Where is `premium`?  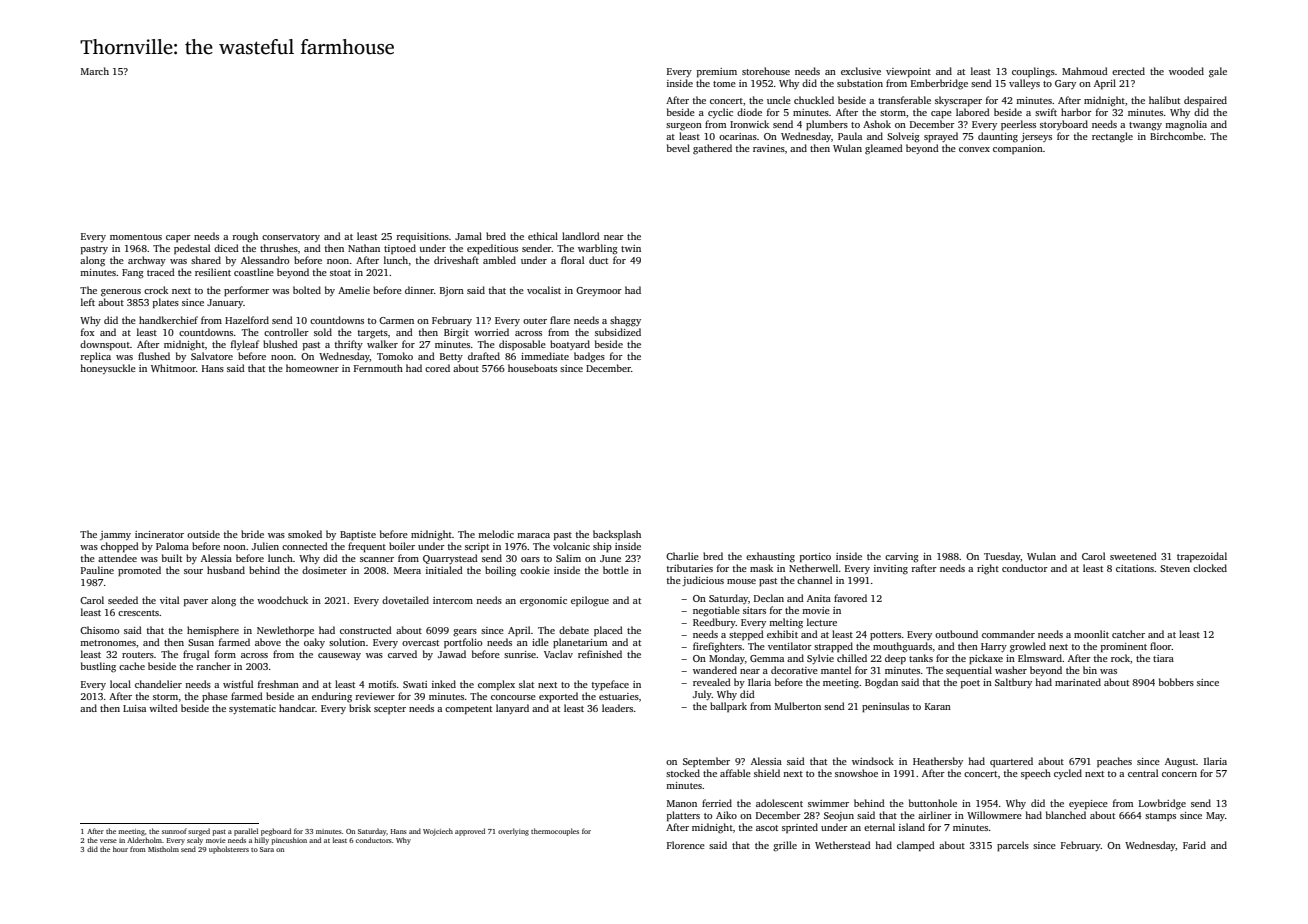
premium is located at coordinates (717, 72).
